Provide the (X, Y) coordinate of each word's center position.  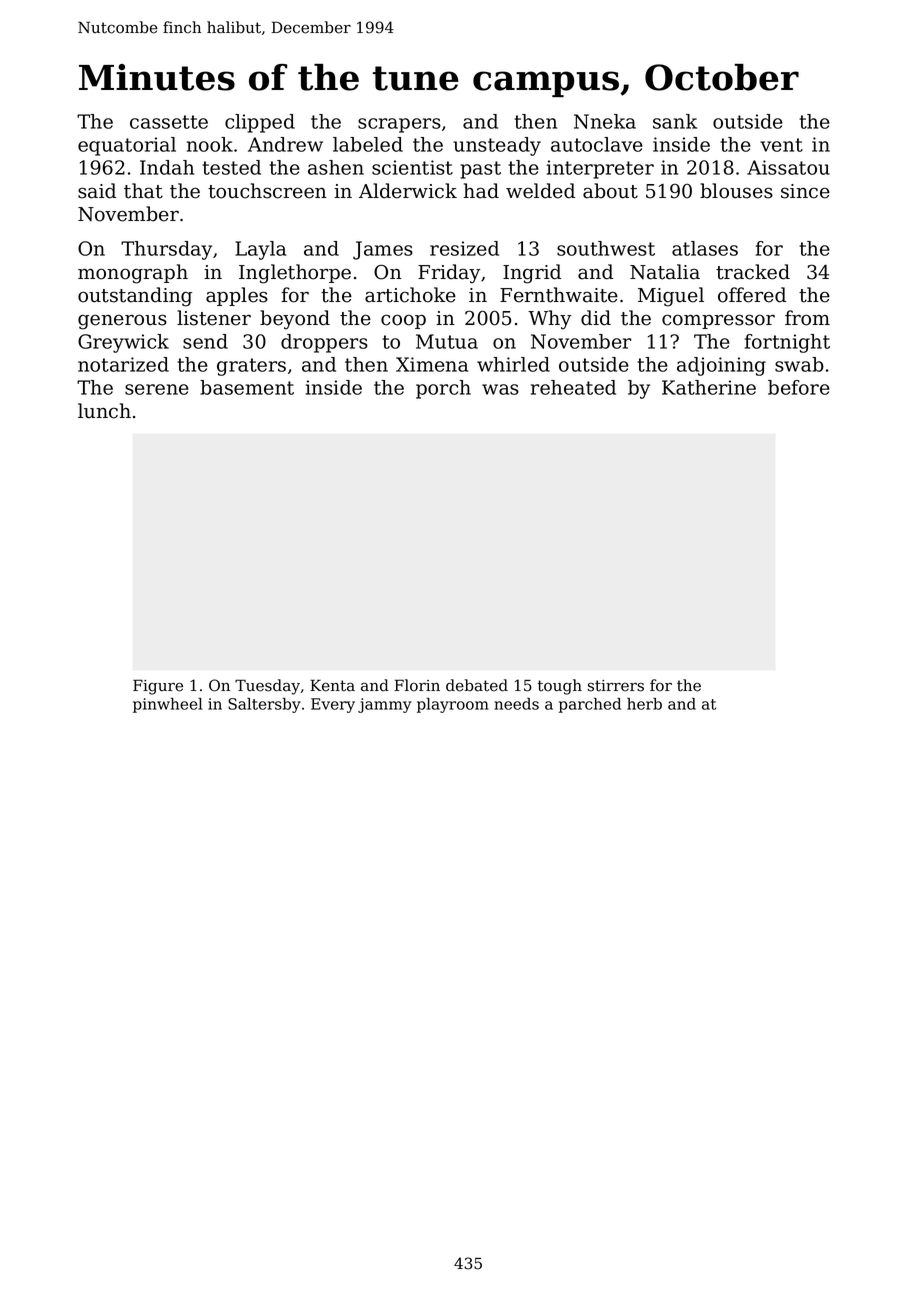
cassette (169, 122)
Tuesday (267, 687)
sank (675, 121)
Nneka (605, 121)
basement (247, 387)
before (799, 387)
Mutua (447, 341)
